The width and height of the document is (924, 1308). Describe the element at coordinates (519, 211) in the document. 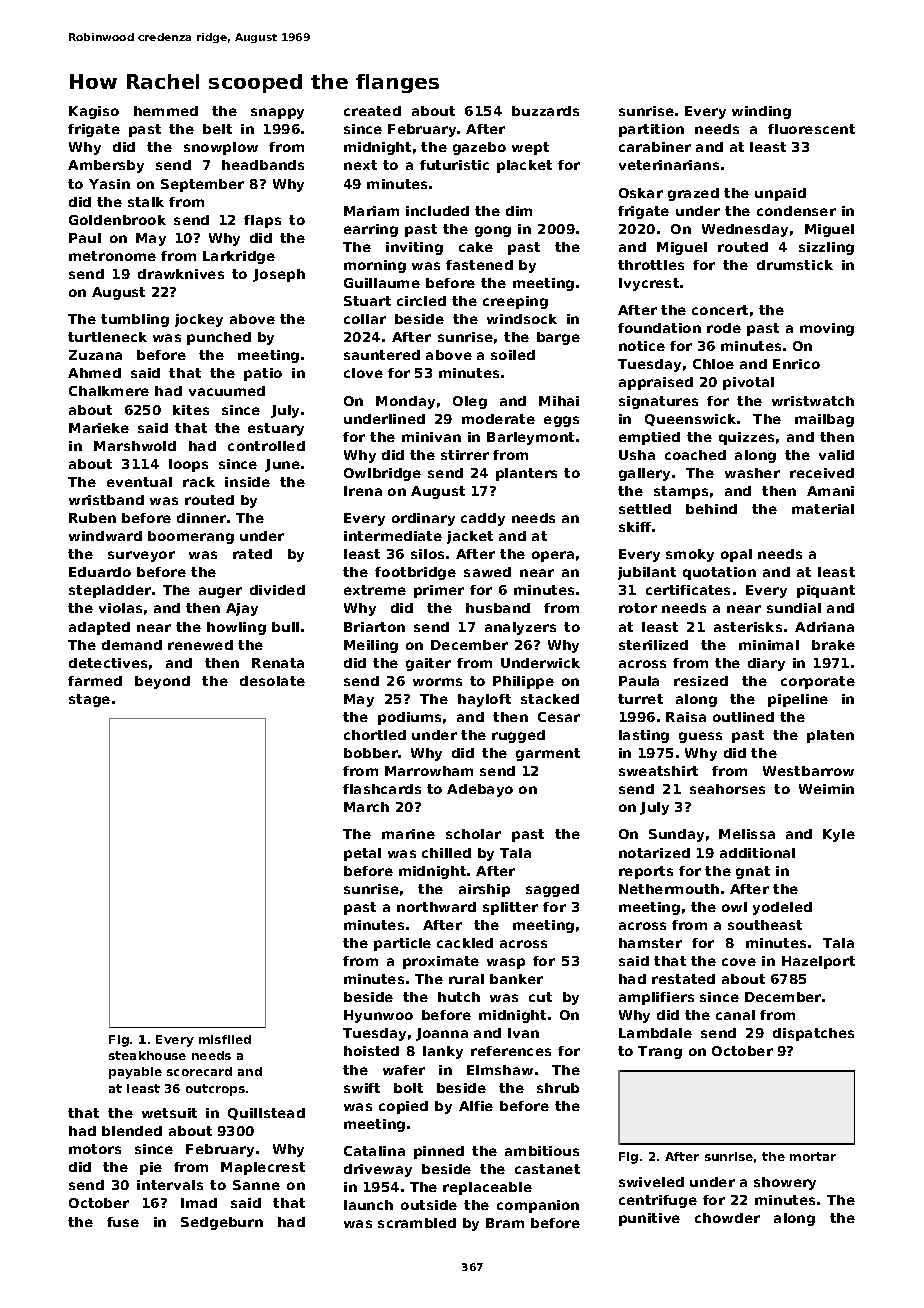

I see `dim` at that location.
